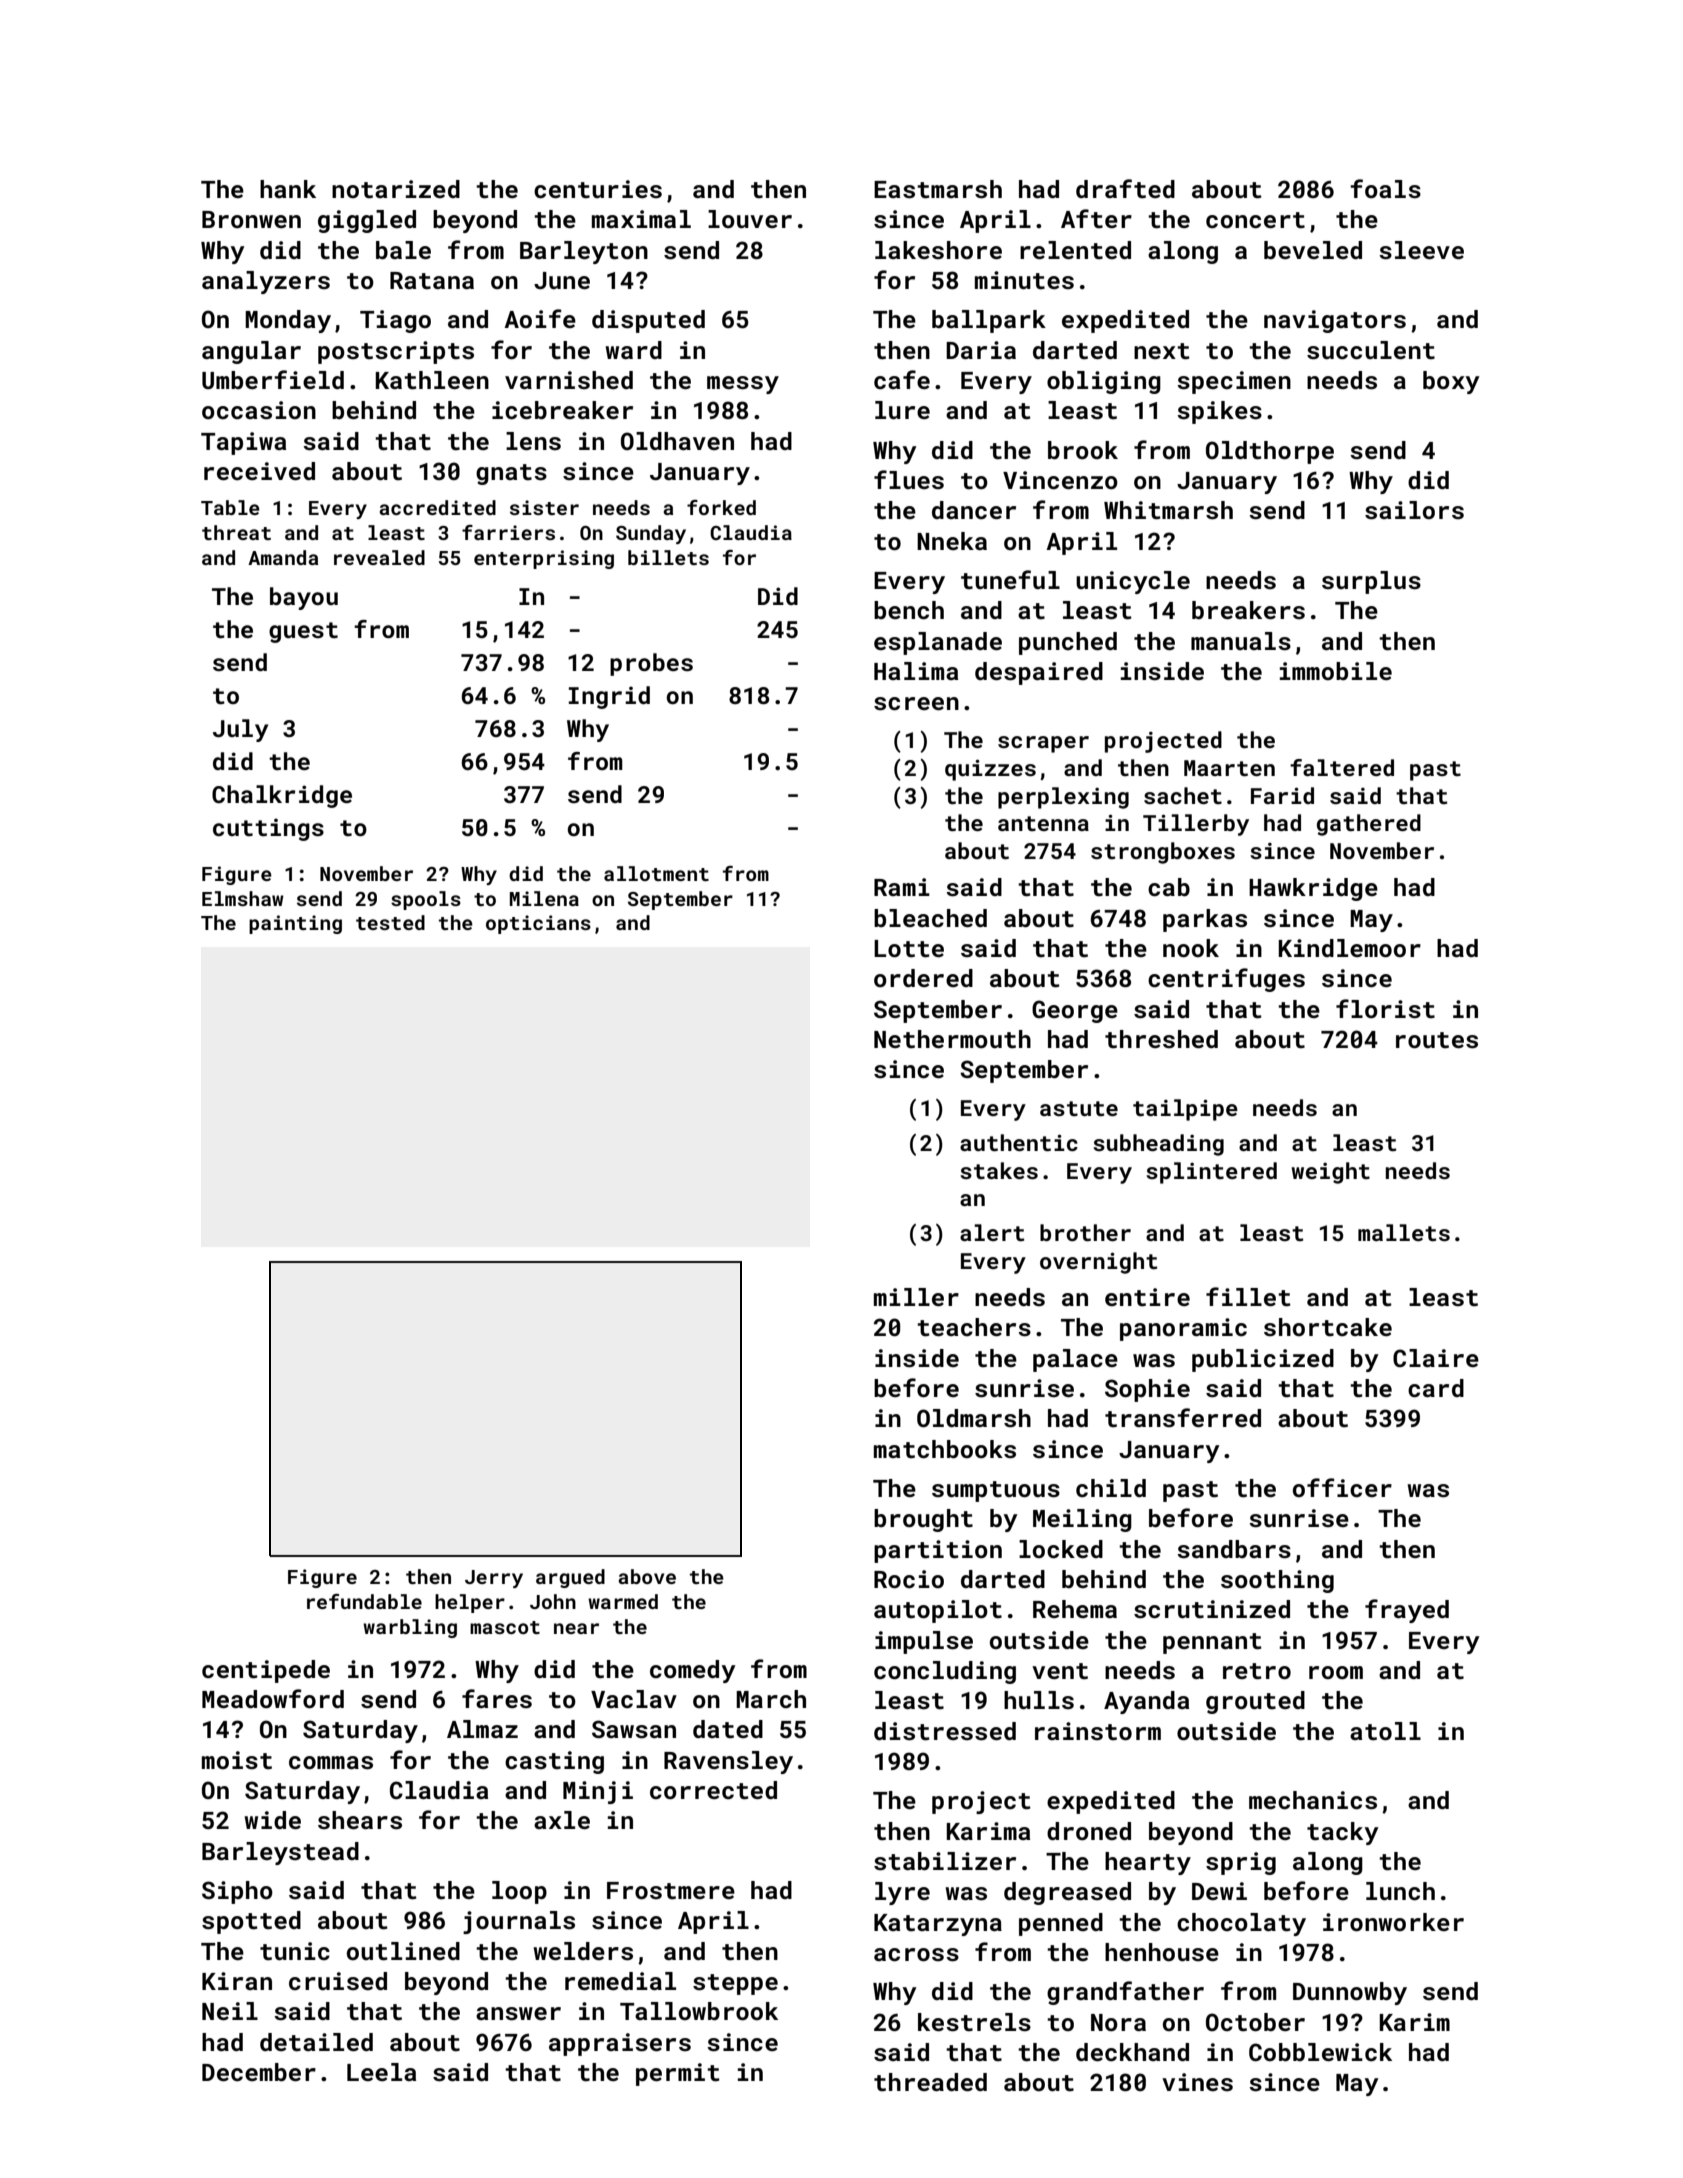  Describe the element at coordinates (266, 282) in the screenshot. I see `analyzers` at that location.
